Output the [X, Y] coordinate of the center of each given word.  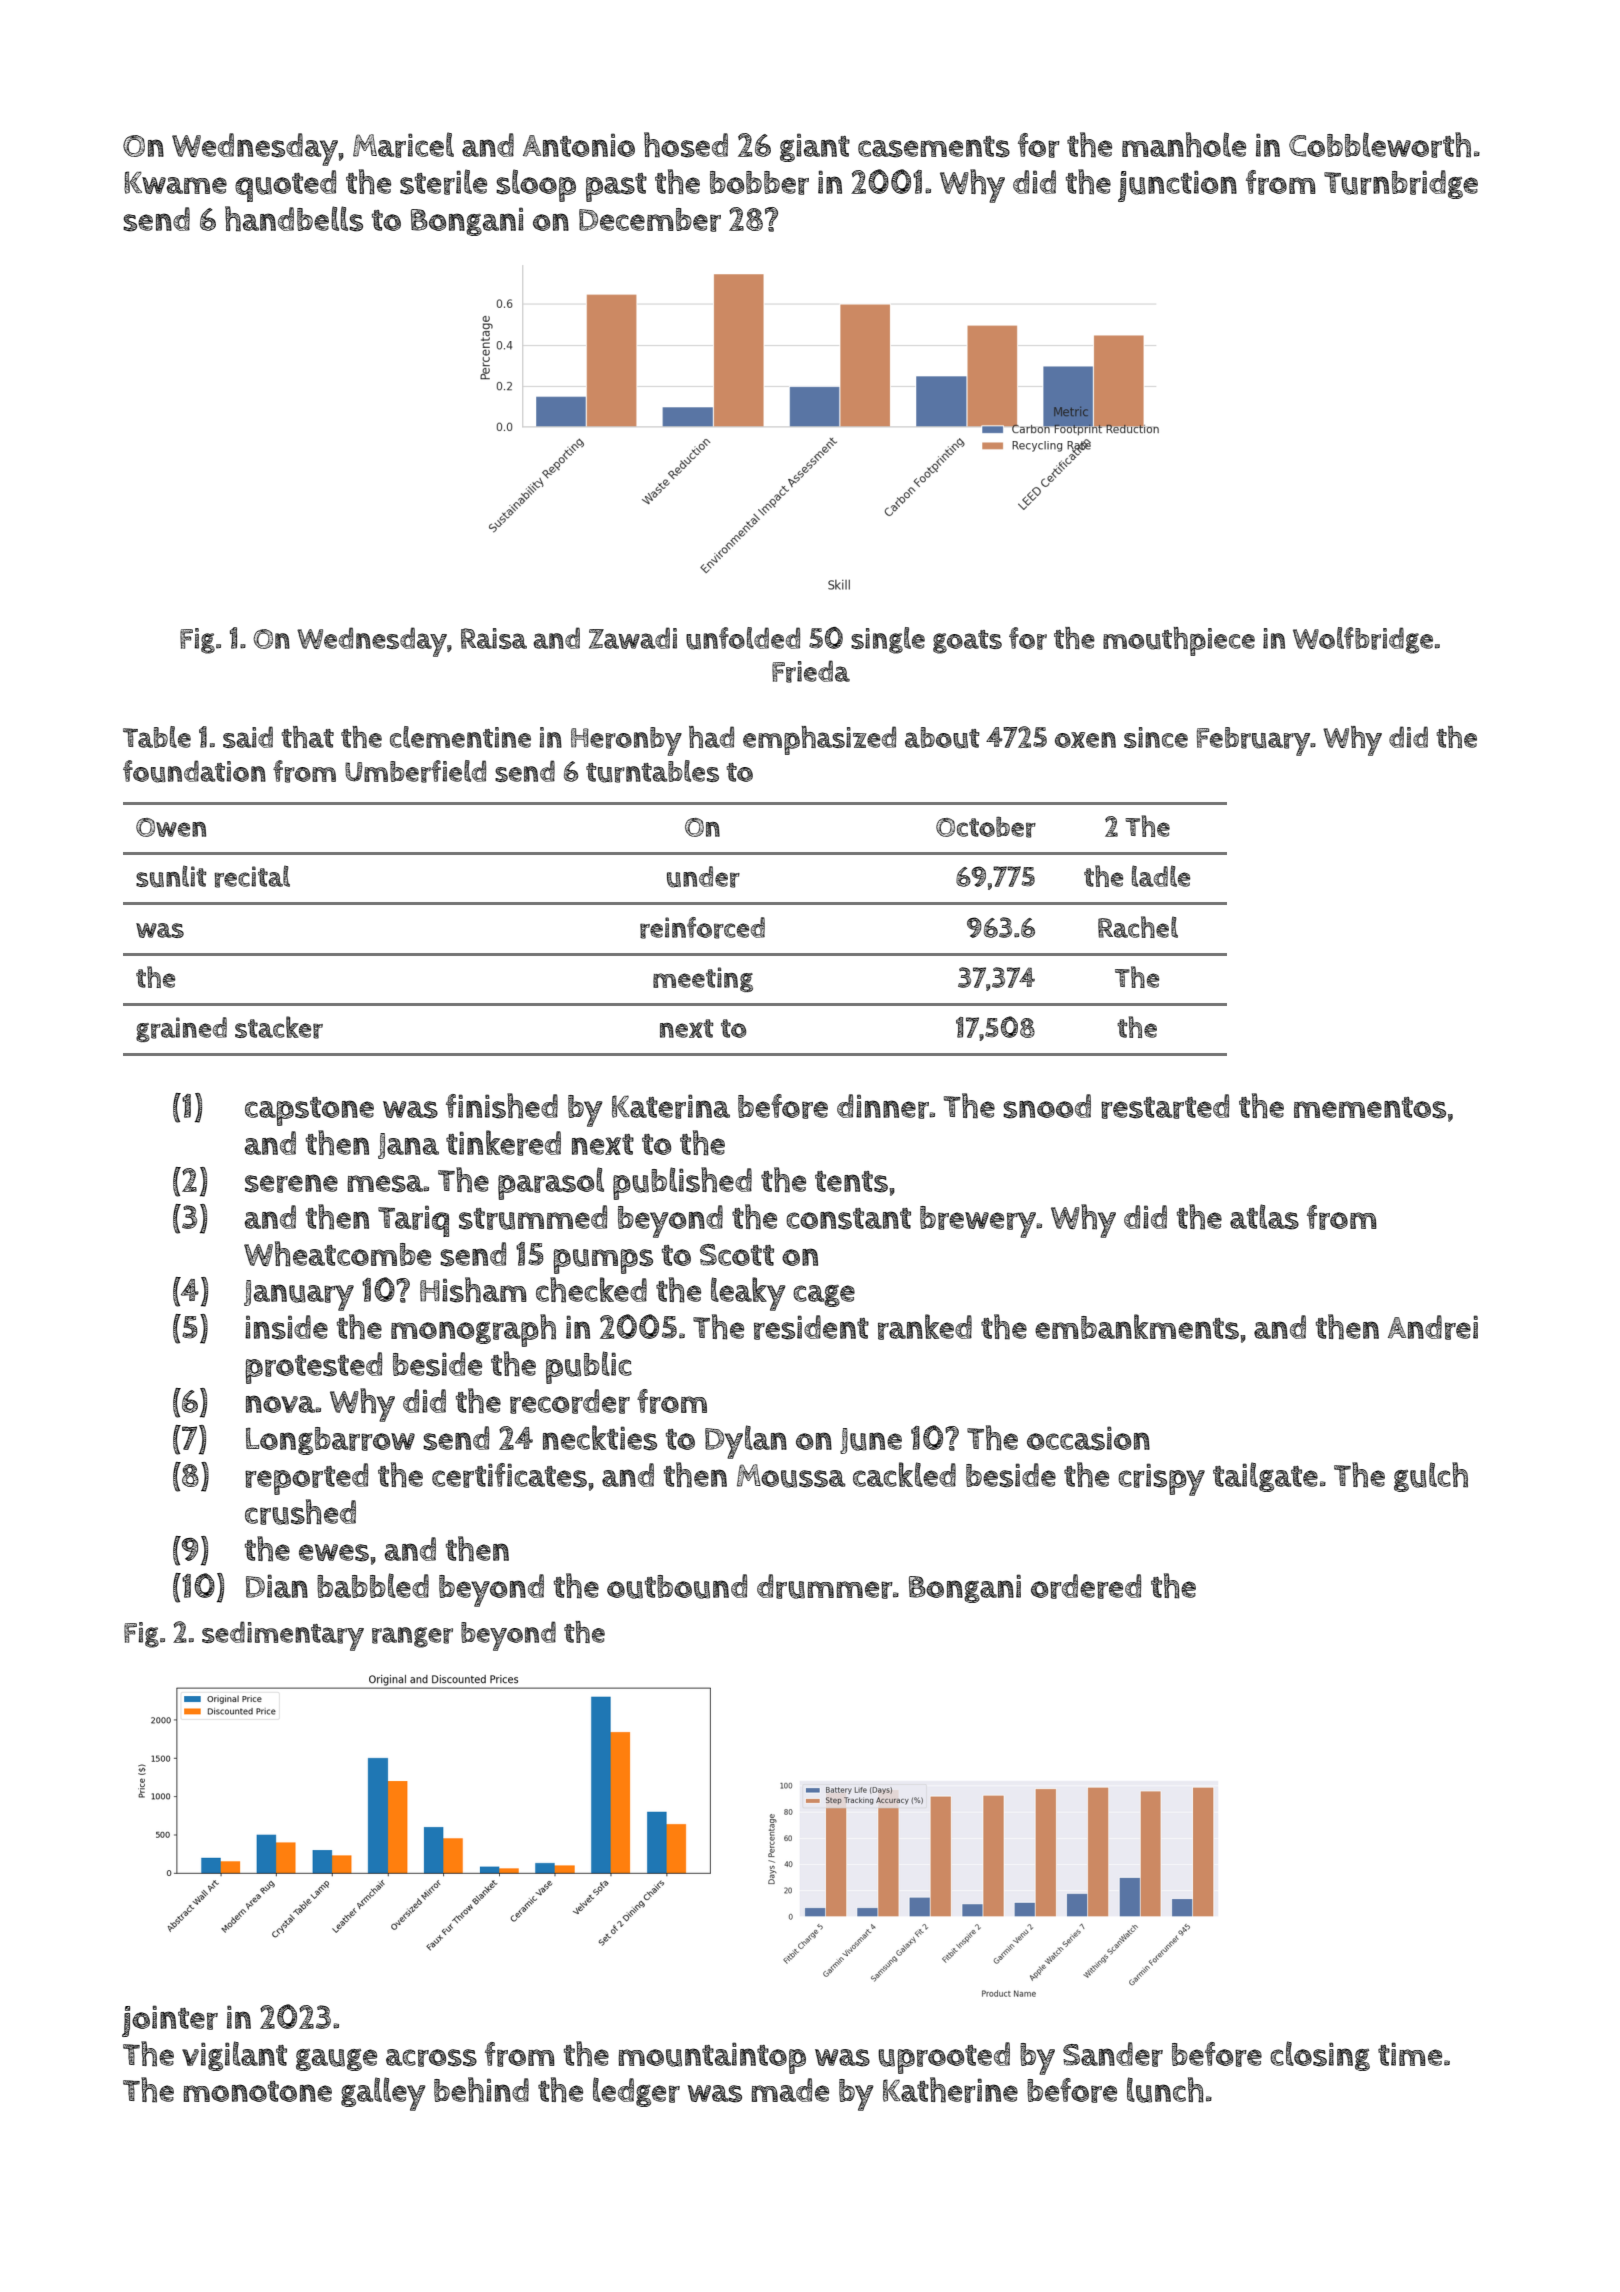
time [1410, 2054]
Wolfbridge [1363, 640]
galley [383, 2094]
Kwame [175, 182]
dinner [883, 1106]
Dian [277, 1586]
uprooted [944, 2058]
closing [1320, 2056]
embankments [1137, 1327]
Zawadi [633, 638]
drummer [825, 1586]
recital [252, 876]
